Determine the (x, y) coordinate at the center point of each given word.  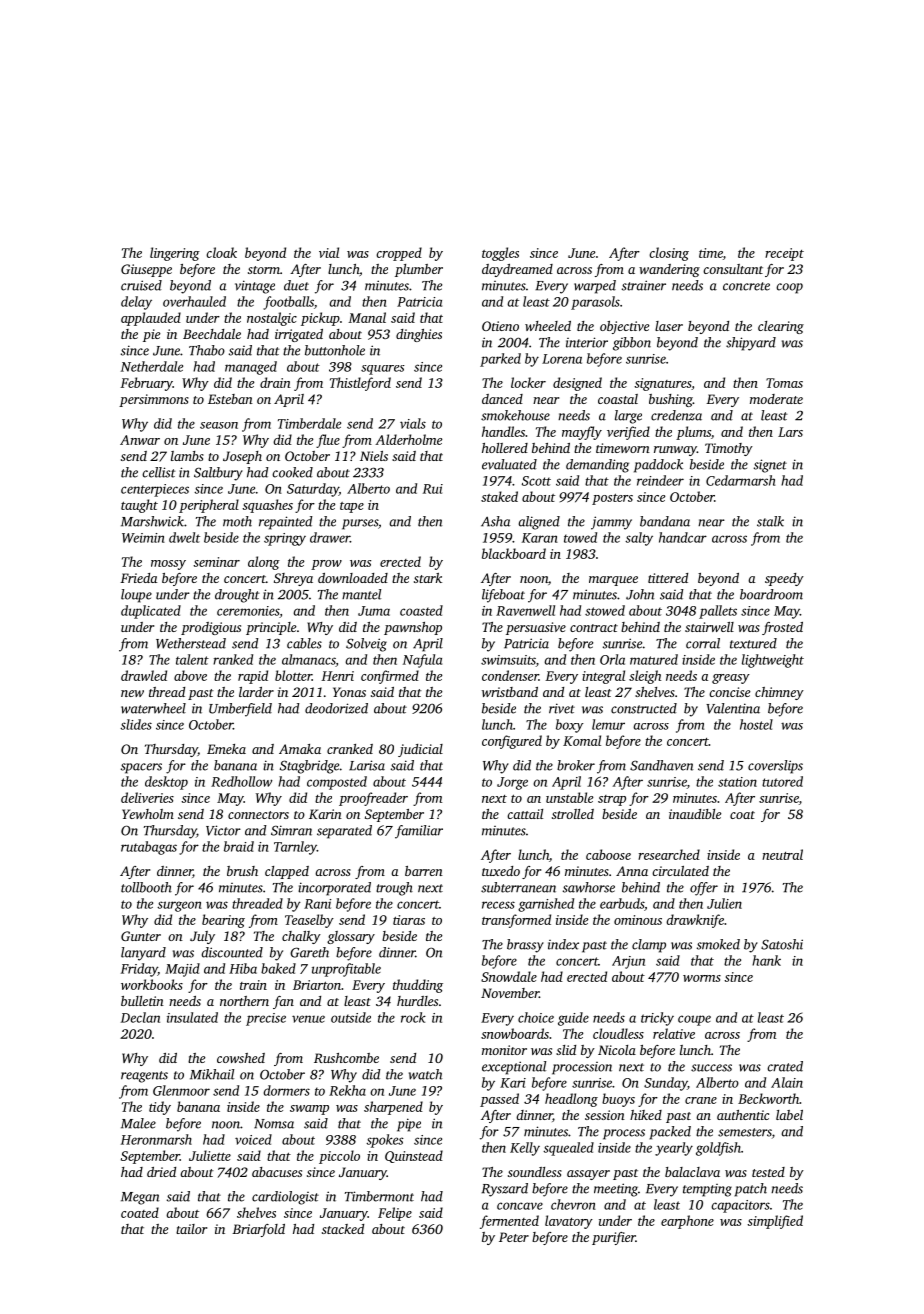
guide (573, 1019)
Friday (139, 970)
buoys (618, 1100)
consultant (733, 269)
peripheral (209, 506)
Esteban (230, 399)
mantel (361, 594)
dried (161, 1172)
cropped (399, 254)
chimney (779, 693)
